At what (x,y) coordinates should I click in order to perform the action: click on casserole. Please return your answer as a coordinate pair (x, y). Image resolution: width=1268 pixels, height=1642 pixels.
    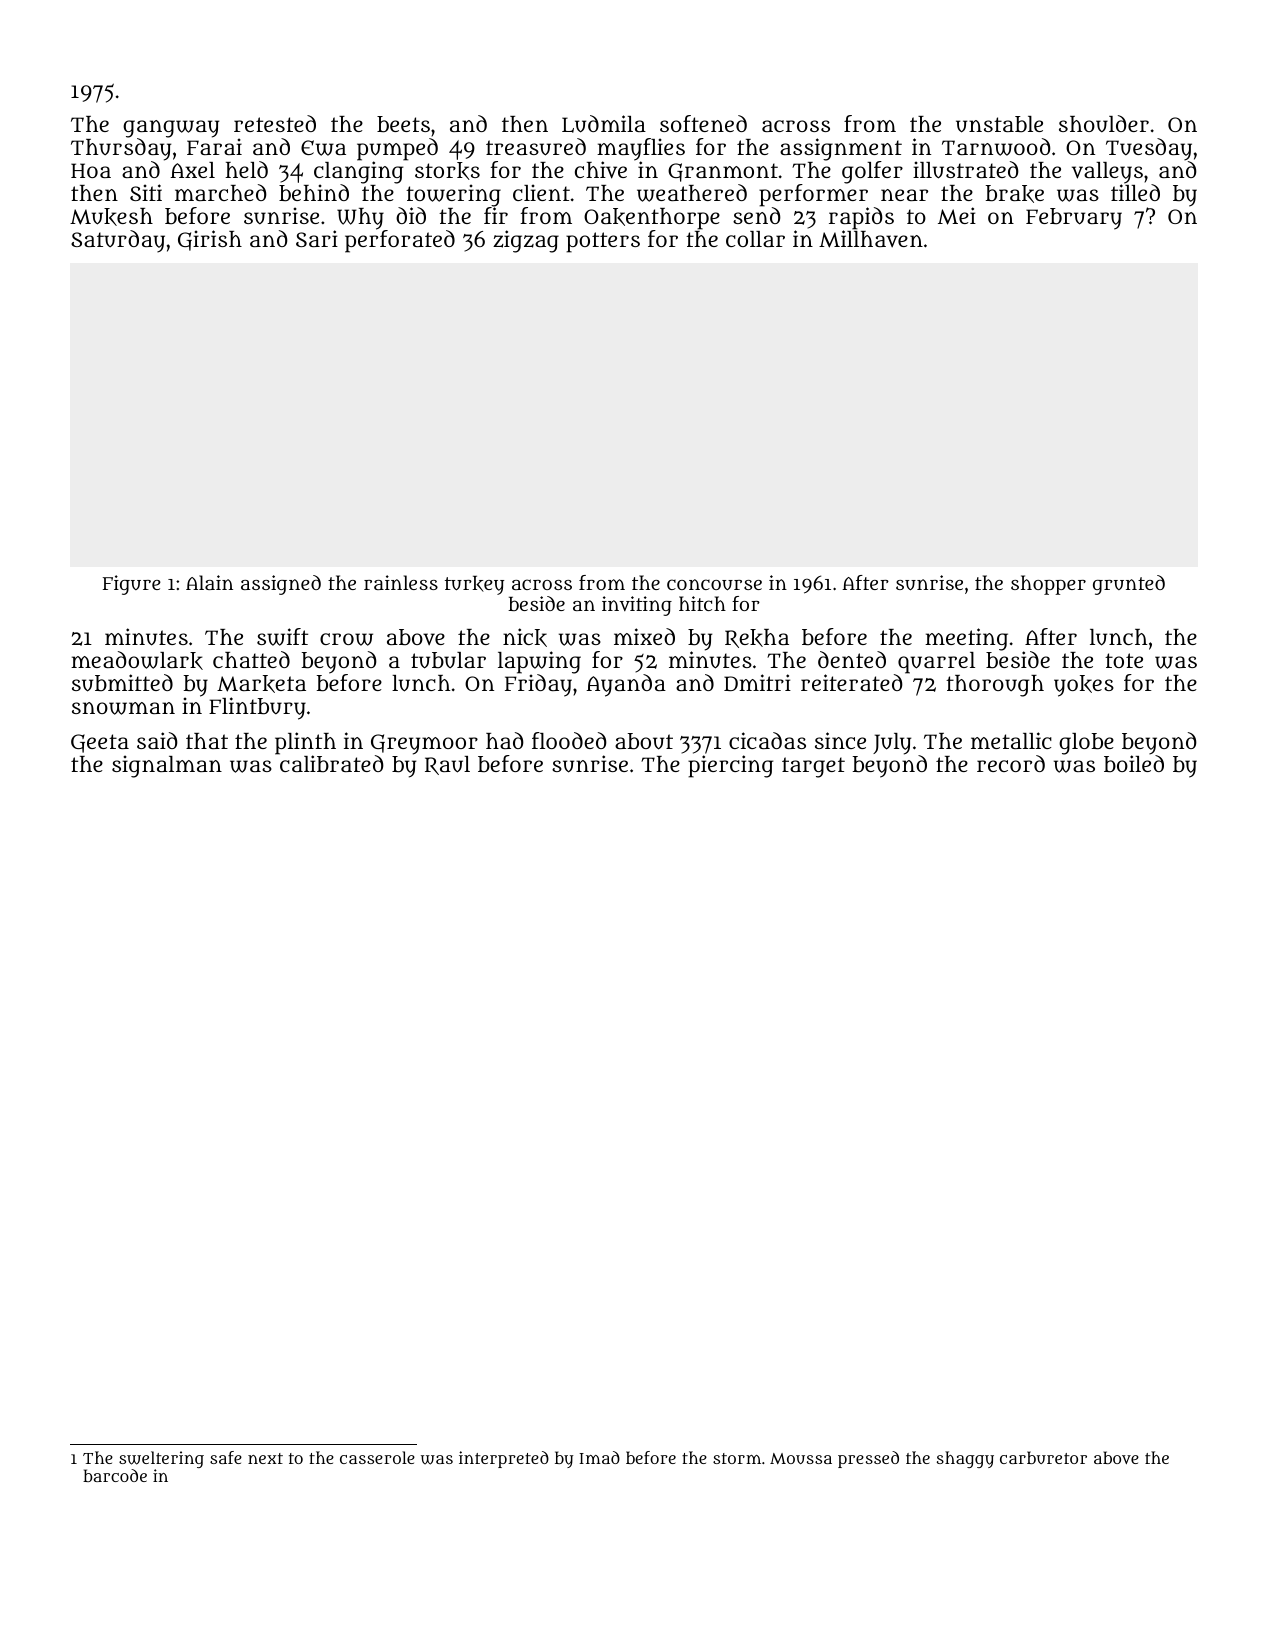
    Looking at the image, I should click on (377, 1457).
